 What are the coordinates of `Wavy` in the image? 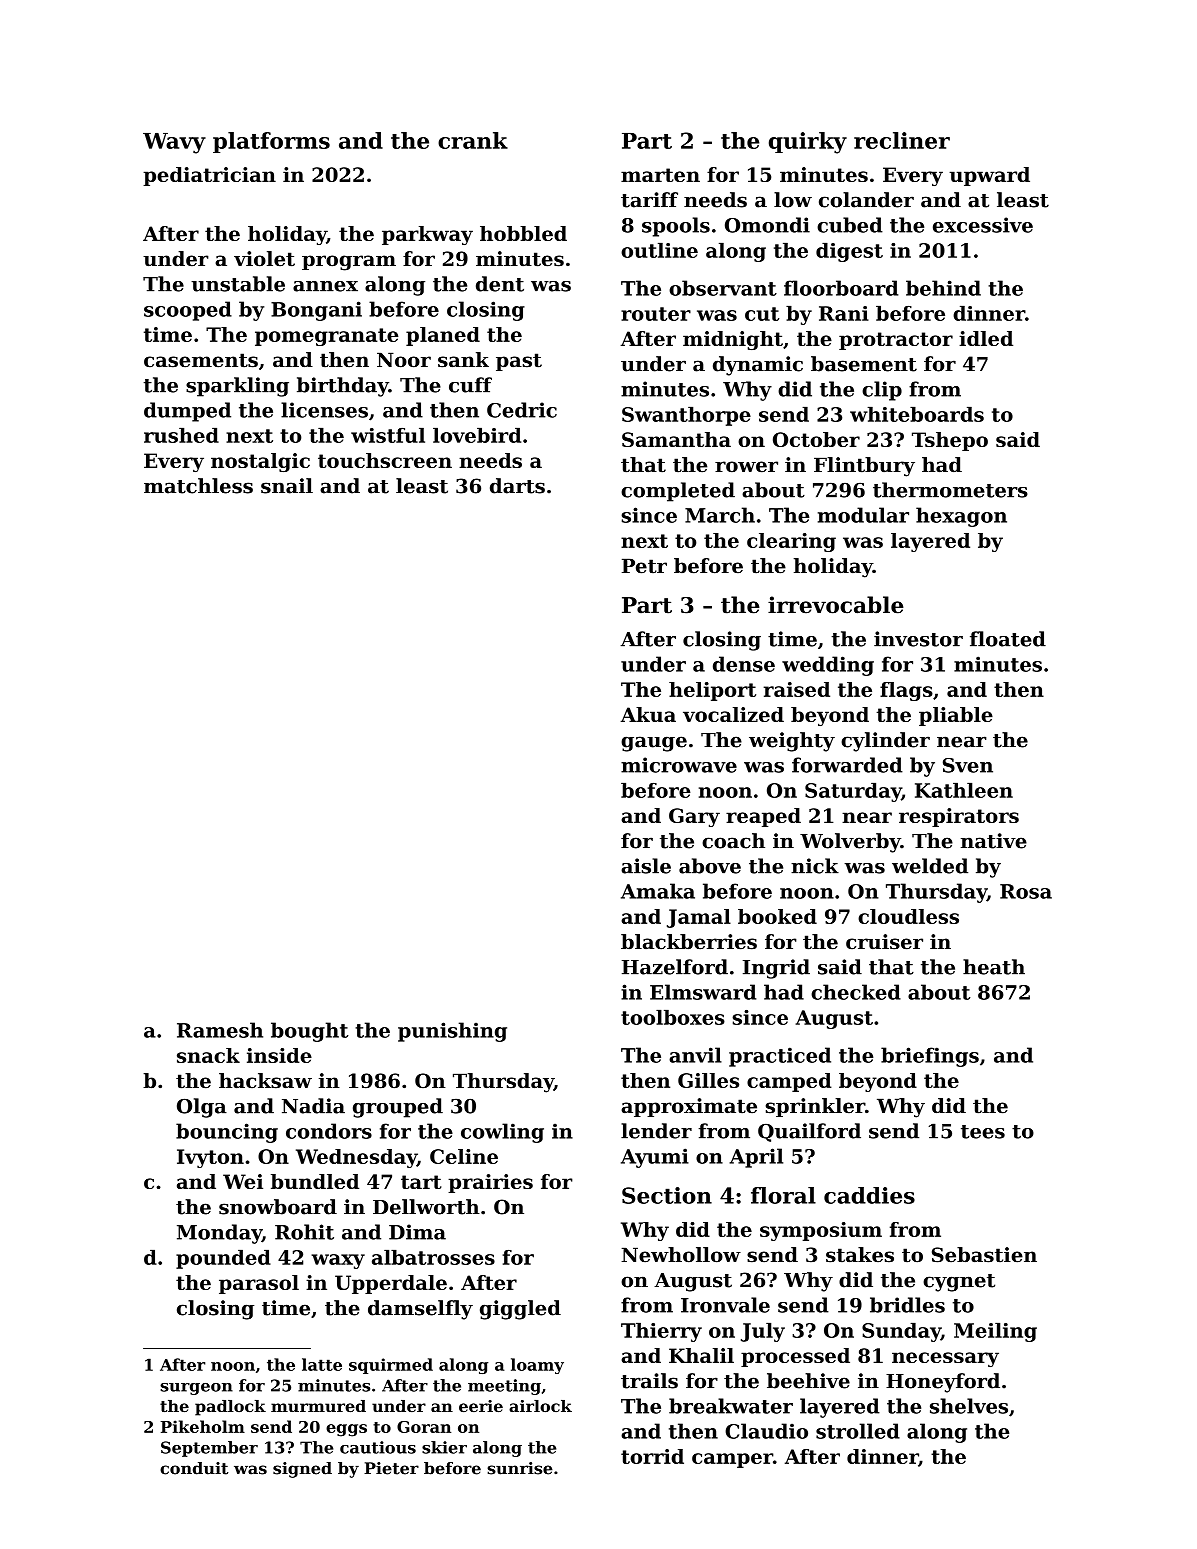 It's located at (174, 143).
